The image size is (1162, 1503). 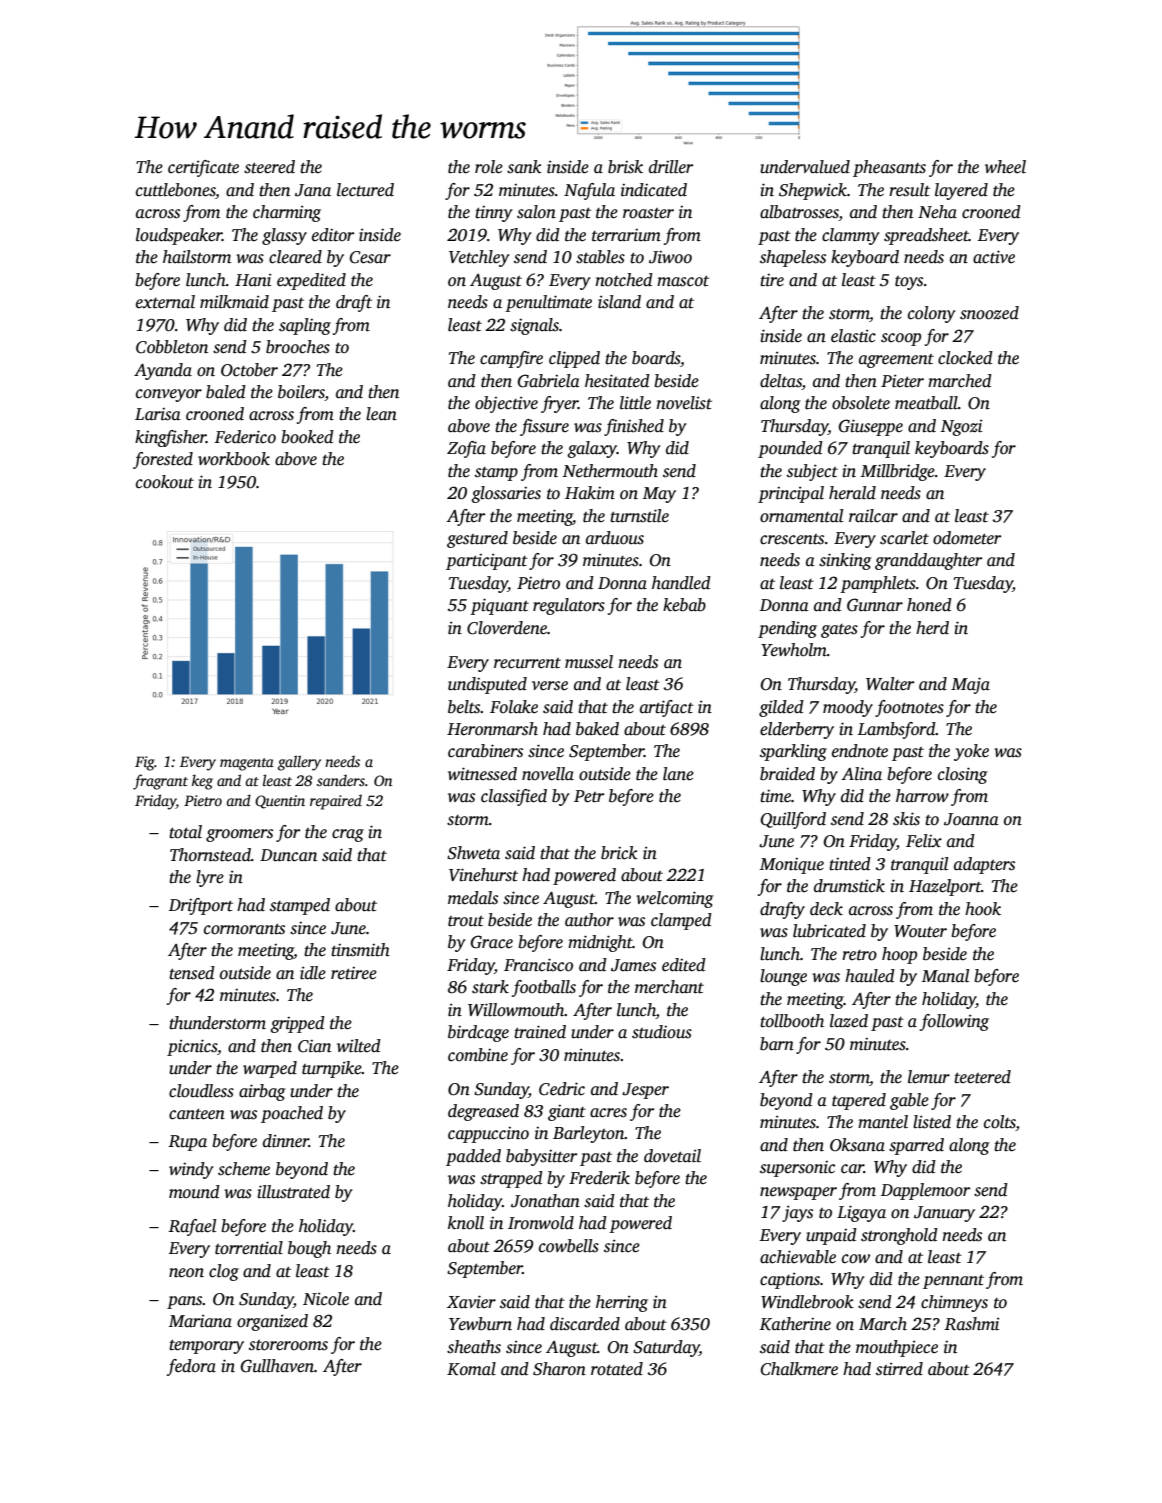 What do you see at coordinates (201, 1091) in the screenshot?
I see `cloudless` at bounding box center [201, 1091].
